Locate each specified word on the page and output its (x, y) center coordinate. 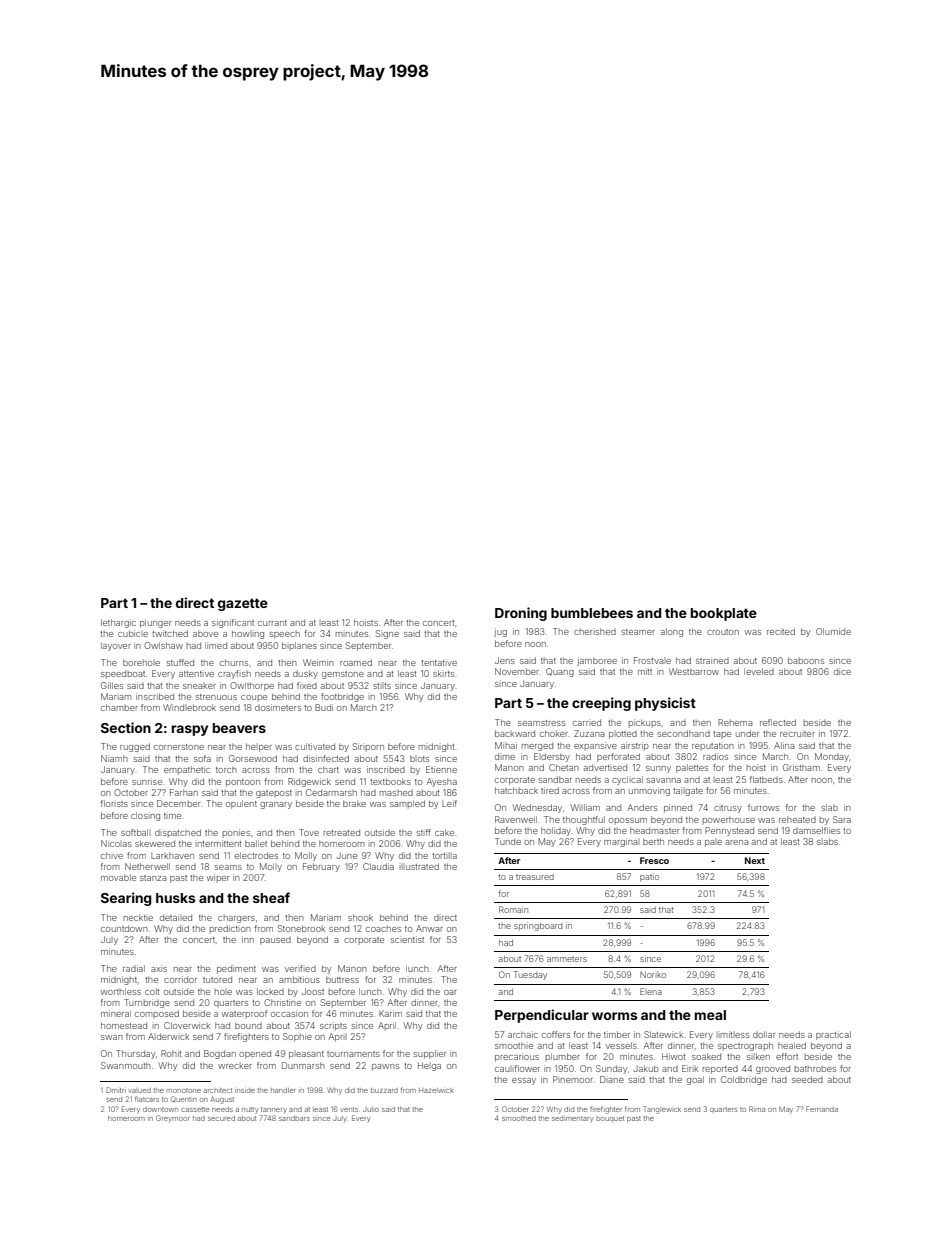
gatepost (274, 794)
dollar (764, 1034)
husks (176, 898)
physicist (665, 704)
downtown (160, 1109)
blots (419, 758)
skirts (443, 673)
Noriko (653, 975)
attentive (196, 674)
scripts (333, 1026)
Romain (513, 909)
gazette (243, 604)
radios (715, 756)
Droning (521, 614)
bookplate (724, 614)
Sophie (297, 1037)
